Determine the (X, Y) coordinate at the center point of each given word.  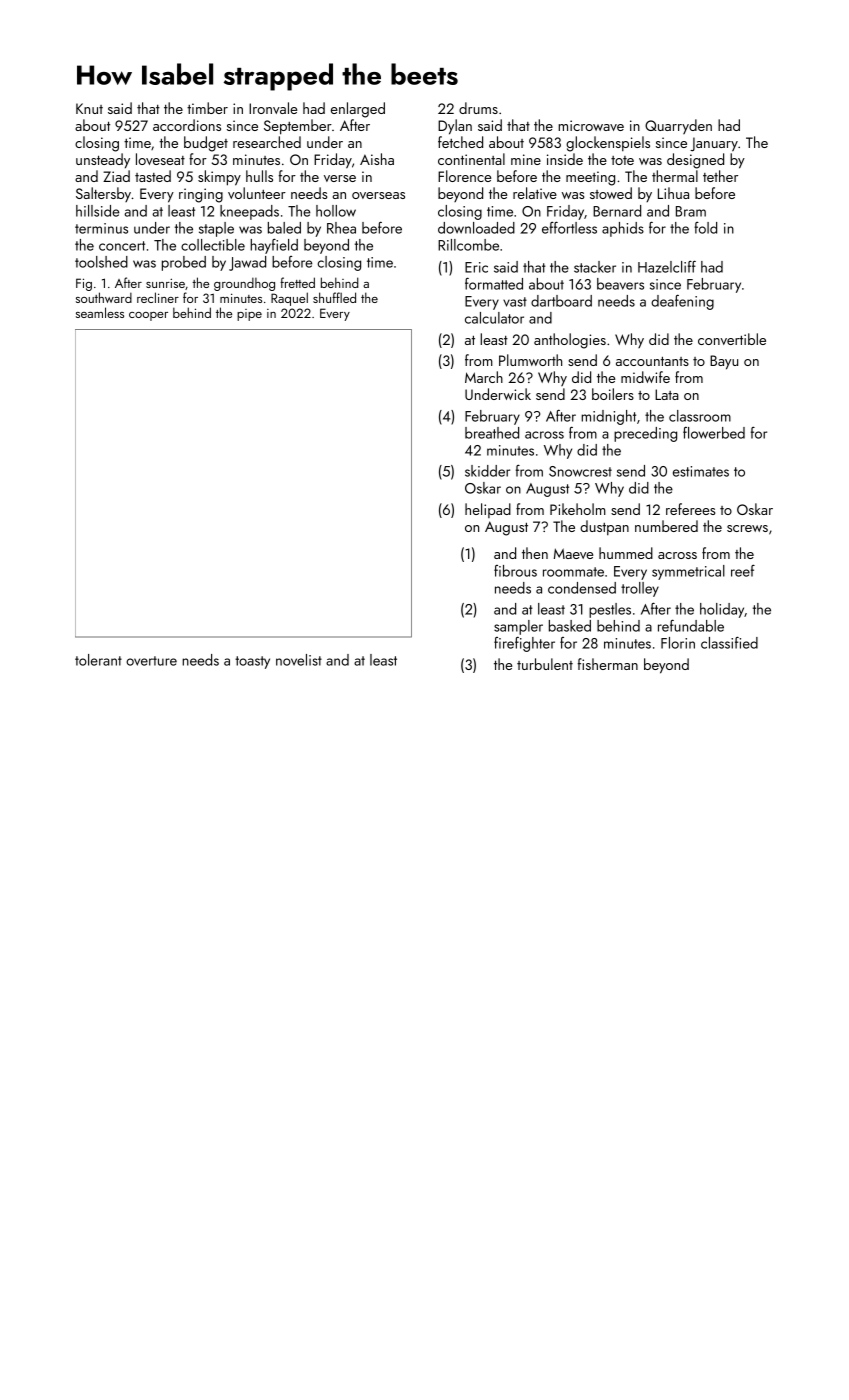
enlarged (358, 110)
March (484, 377)
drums (478, 108)
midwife (645, 377)
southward (104, 297)
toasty (252, 662)
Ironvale (273, 108)
